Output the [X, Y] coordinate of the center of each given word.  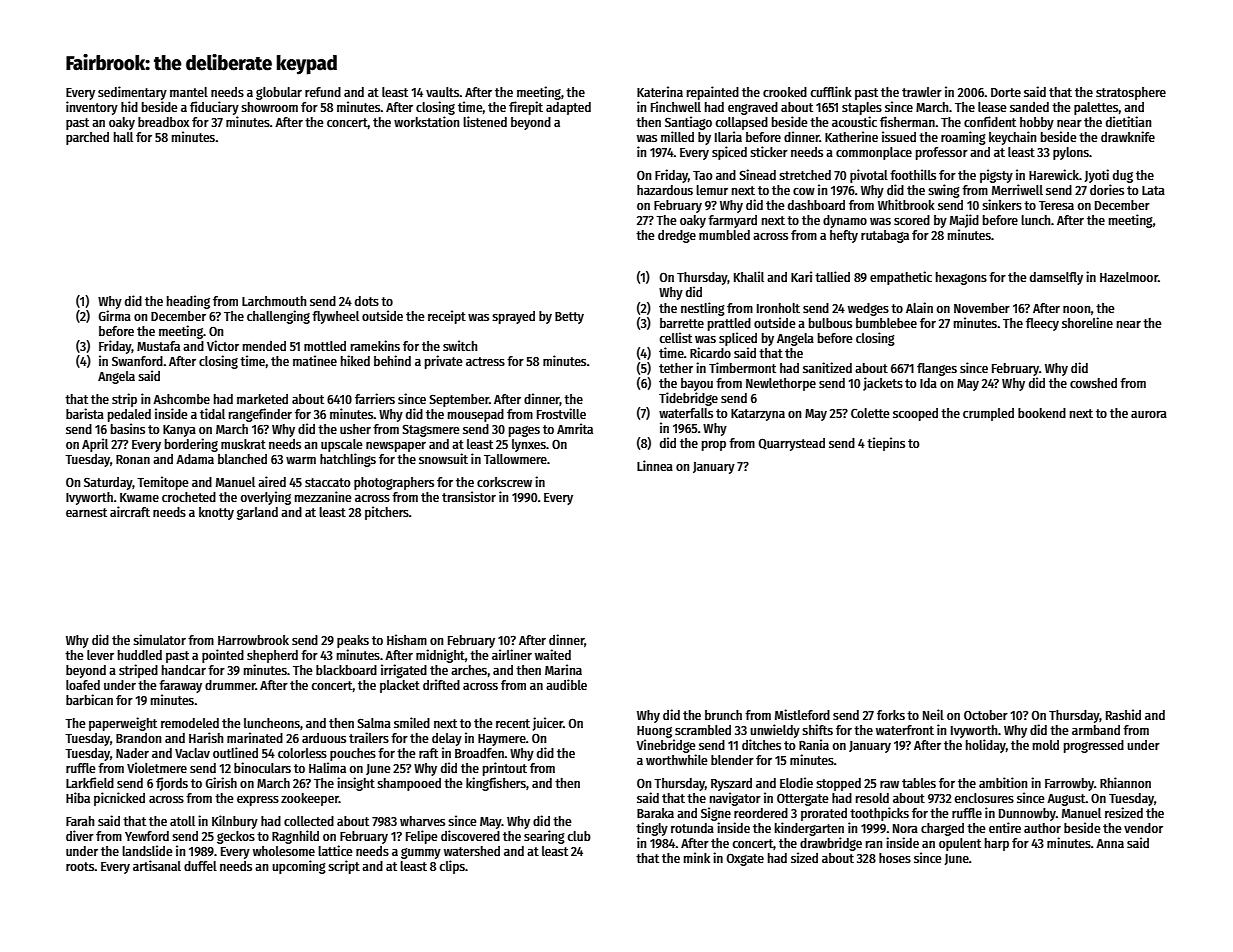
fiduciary [214, 108]
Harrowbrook [253, 640]
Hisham [407, 639]
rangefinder [260, 415]
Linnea [655, 465]
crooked [785, 92]
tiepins [886, 444]
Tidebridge [688, 399]
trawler [922, 92]
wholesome [284, 851]
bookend [1042, 413]
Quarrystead [792, 444]
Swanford [137, 361]
